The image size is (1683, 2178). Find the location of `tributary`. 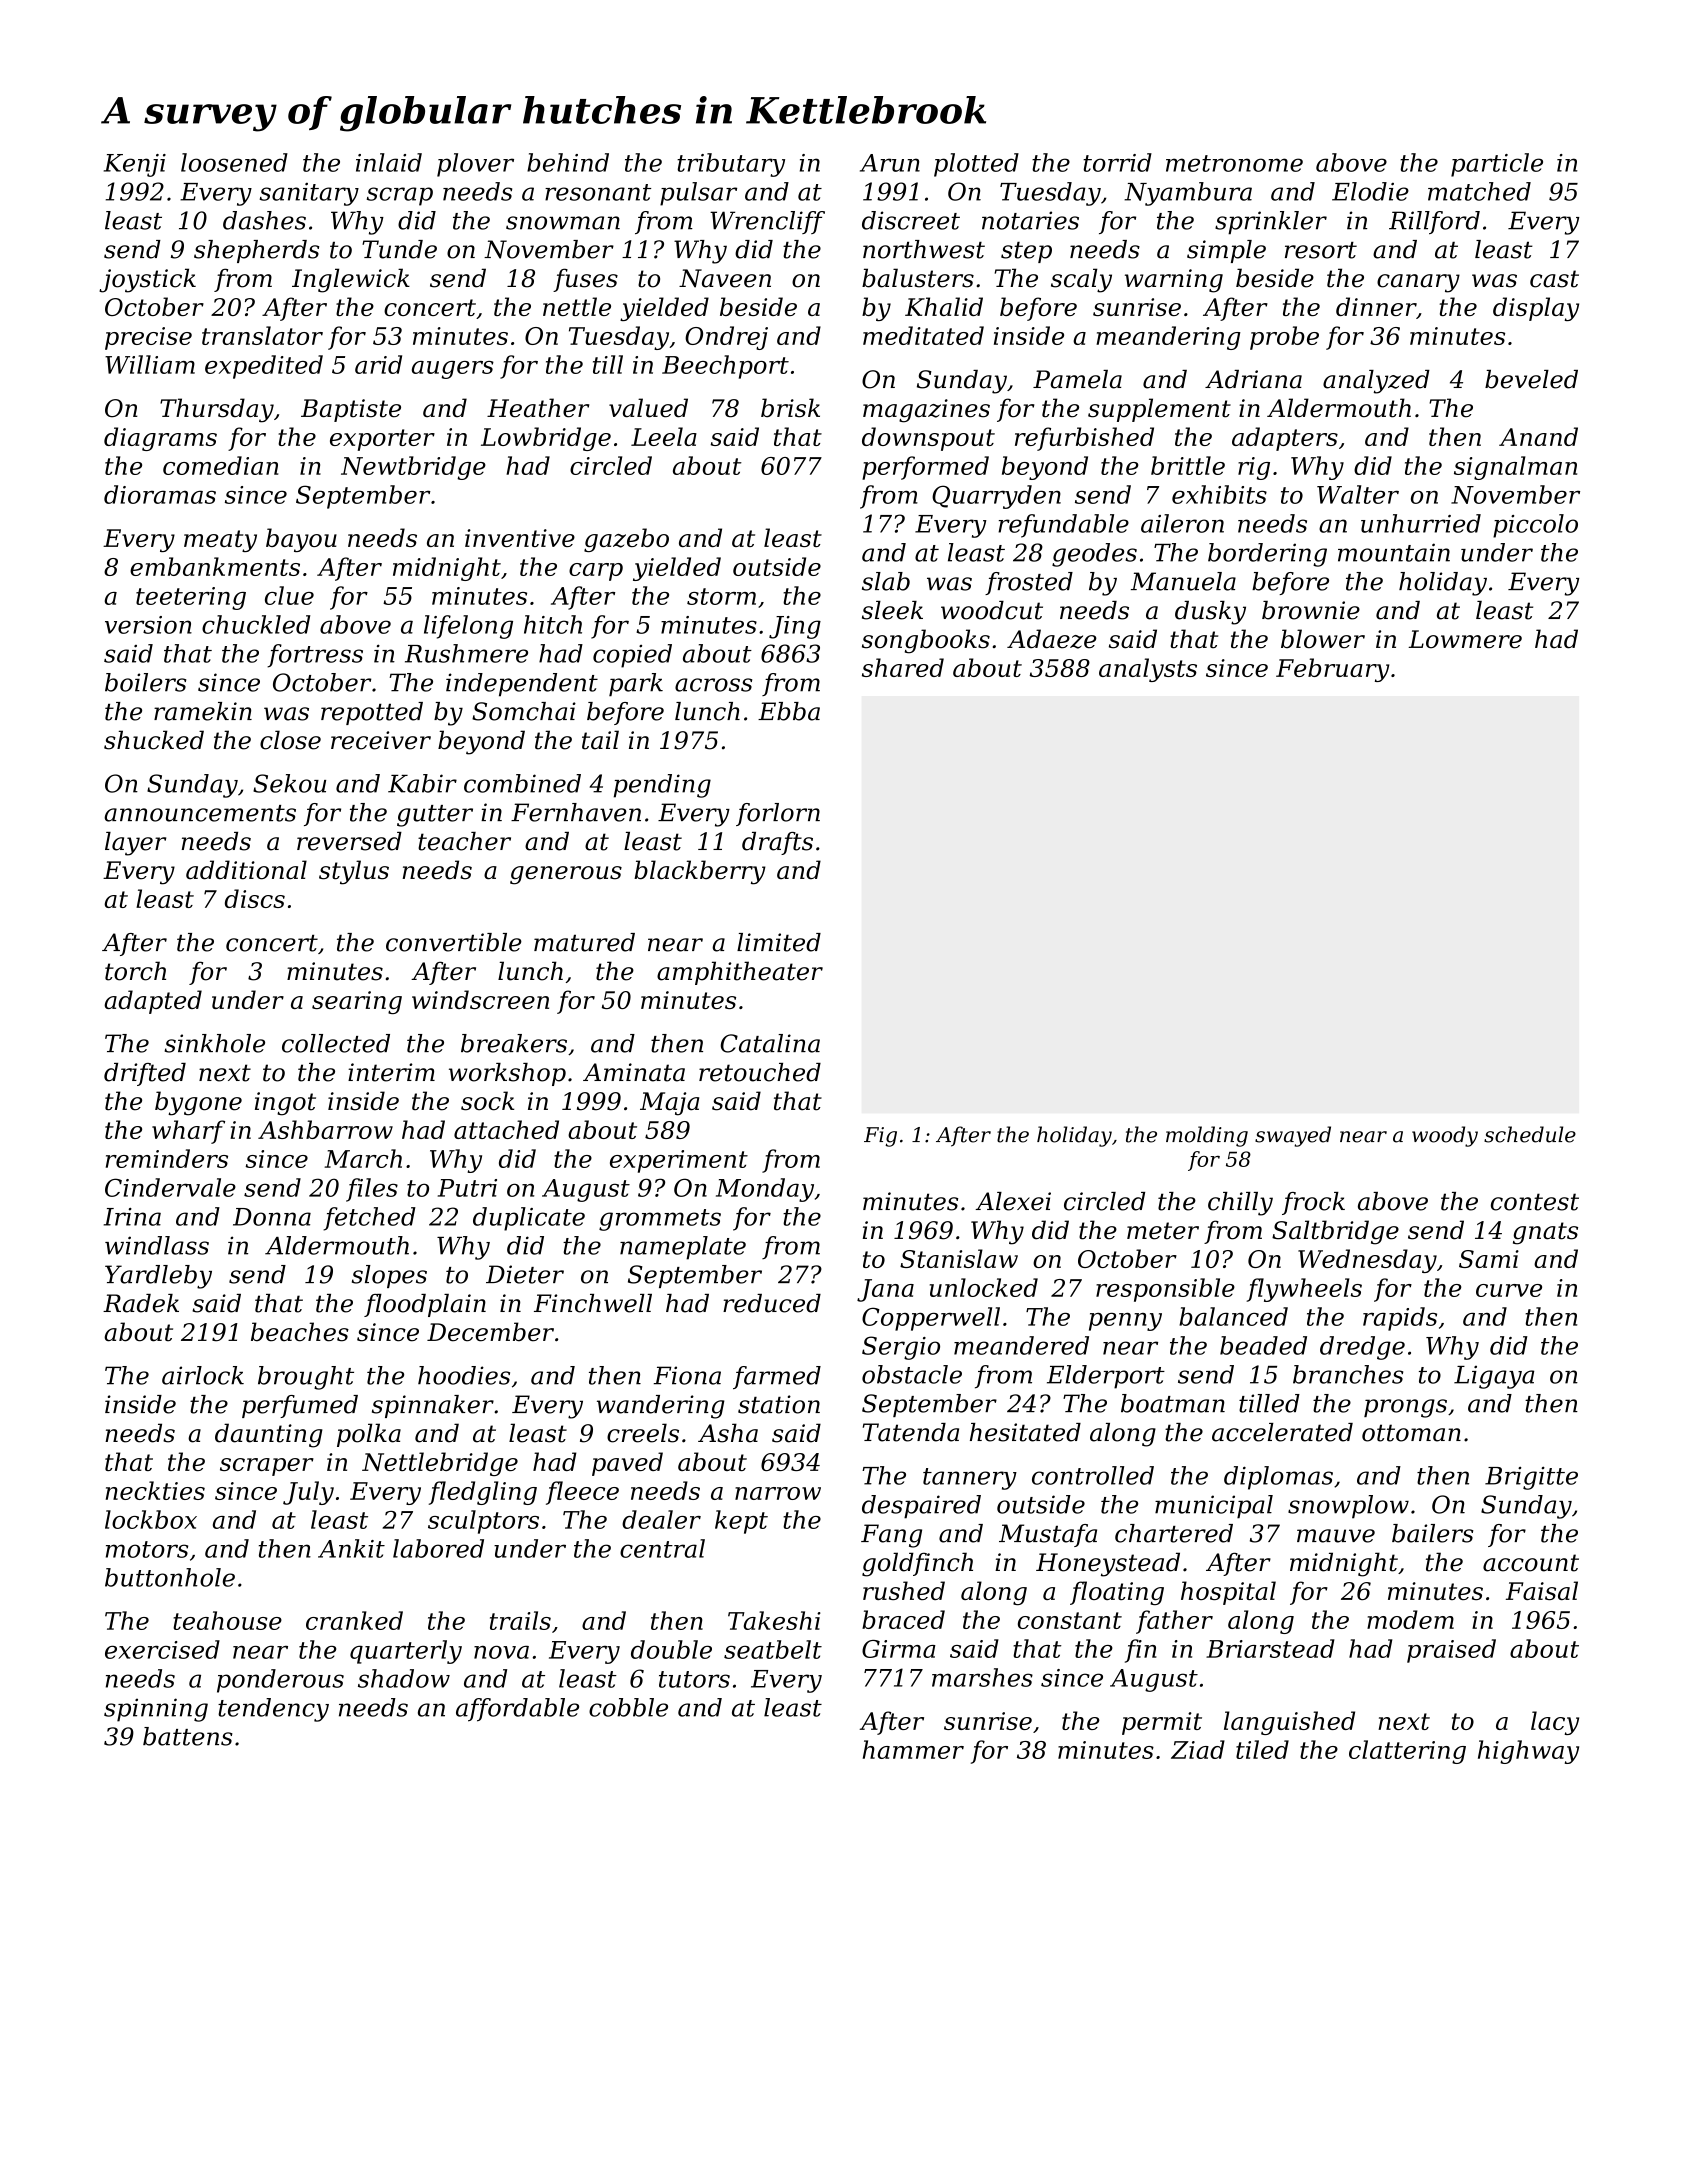

tributary is located at coordinates (731, 165).
